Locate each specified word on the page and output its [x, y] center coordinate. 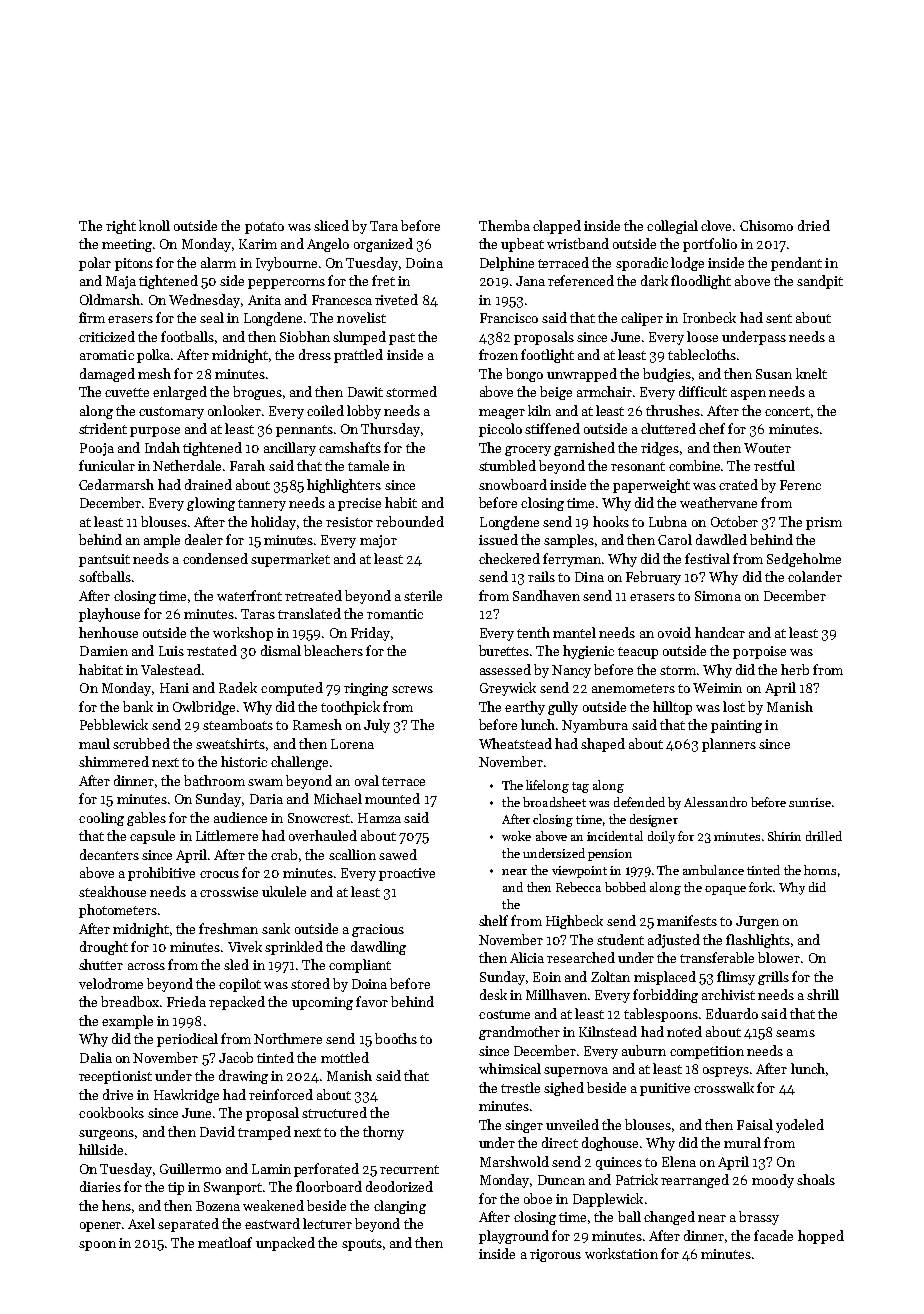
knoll [154, 225]
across [146, 966]
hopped [821, 1237]
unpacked [285, 1244]
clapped [557, 227]
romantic [395, 614]
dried [814, 225]
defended [639, 802]
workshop [243, 634]
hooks [611, 521]
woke [516, 836]
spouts [362, 1245]
